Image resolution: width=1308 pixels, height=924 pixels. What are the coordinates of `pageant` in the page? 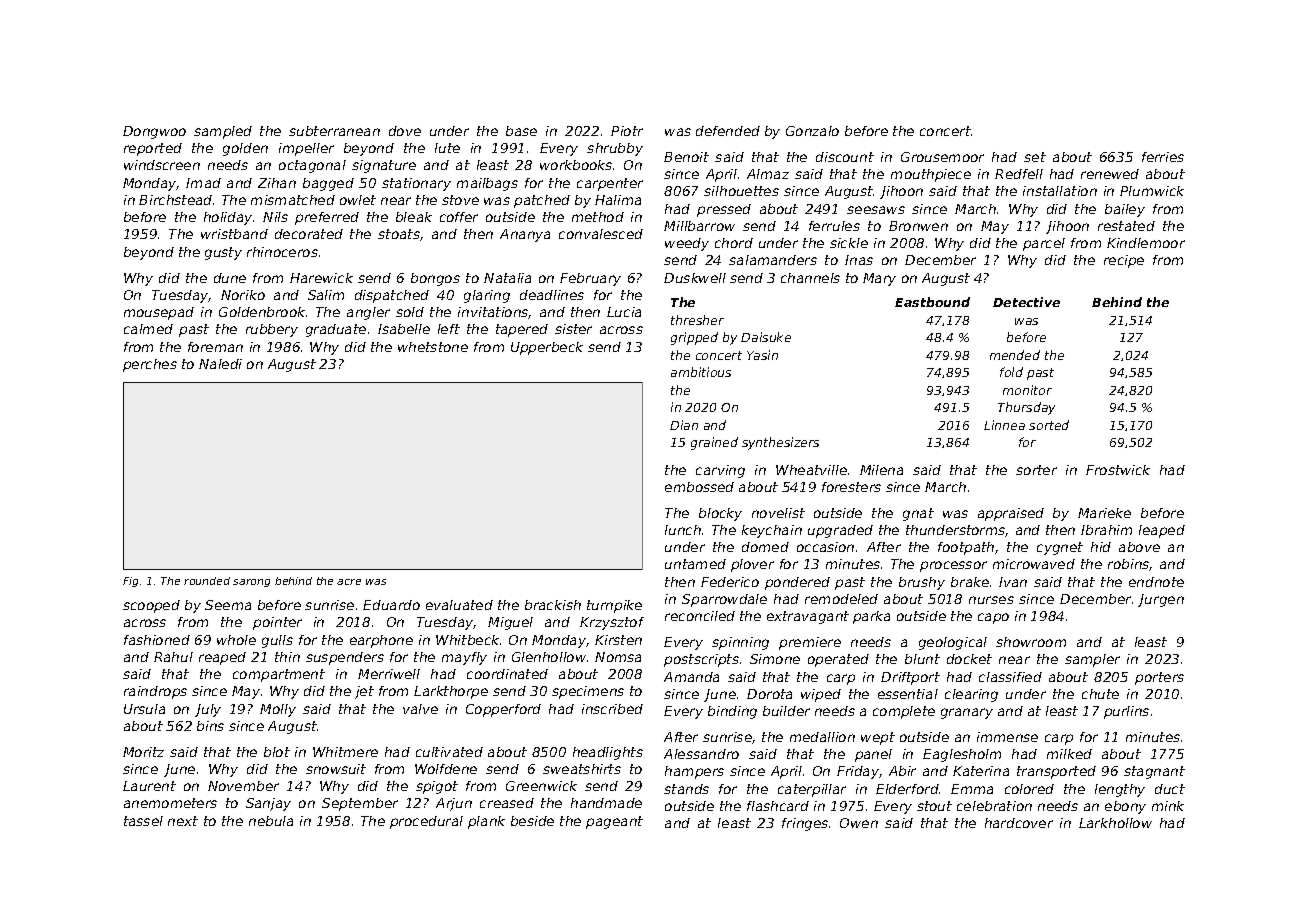 It's located at (614, 822).
